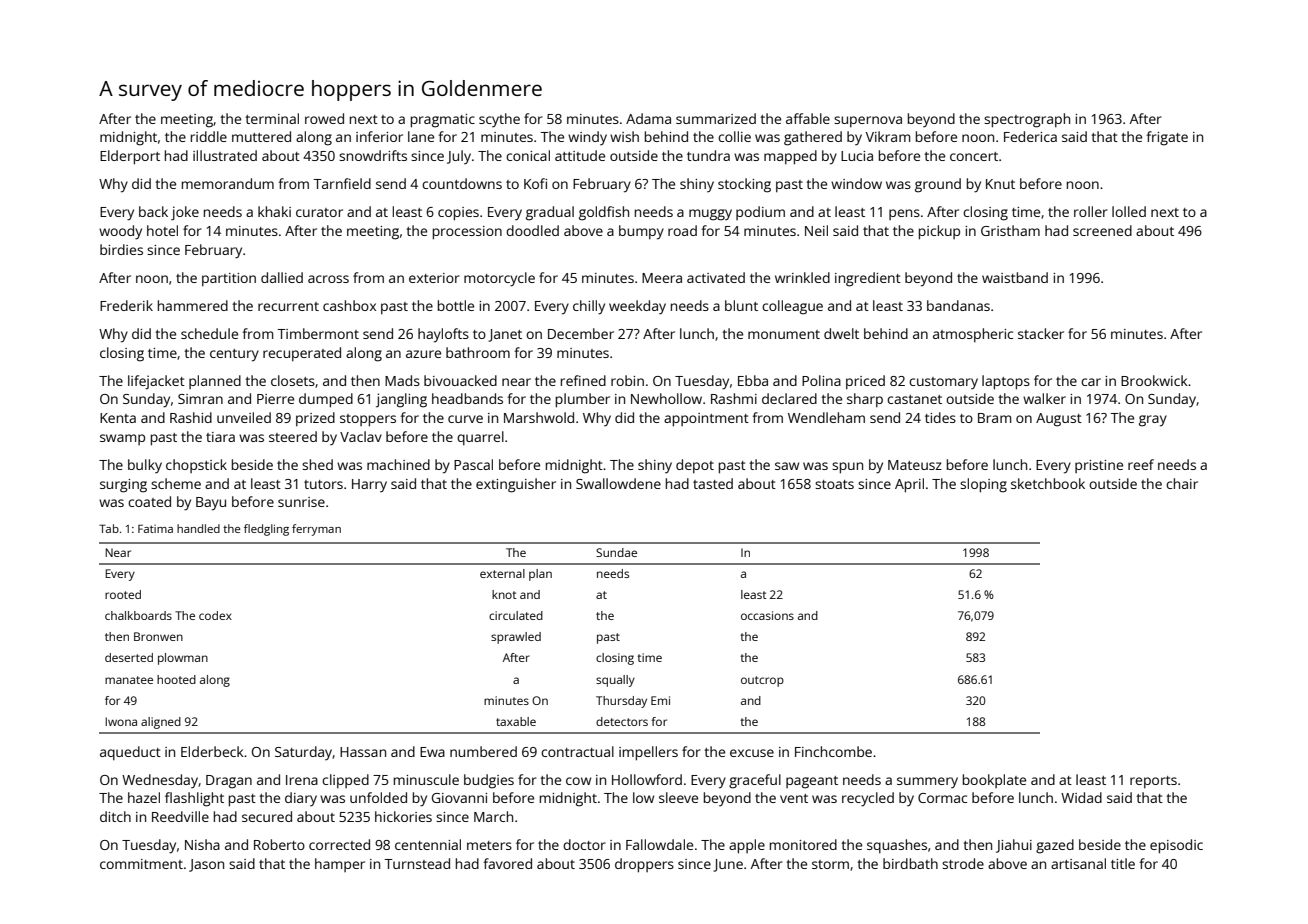 The height and width of the screenshot is (924, 1308). I want to click on Gristham, so click(1010, 230).
